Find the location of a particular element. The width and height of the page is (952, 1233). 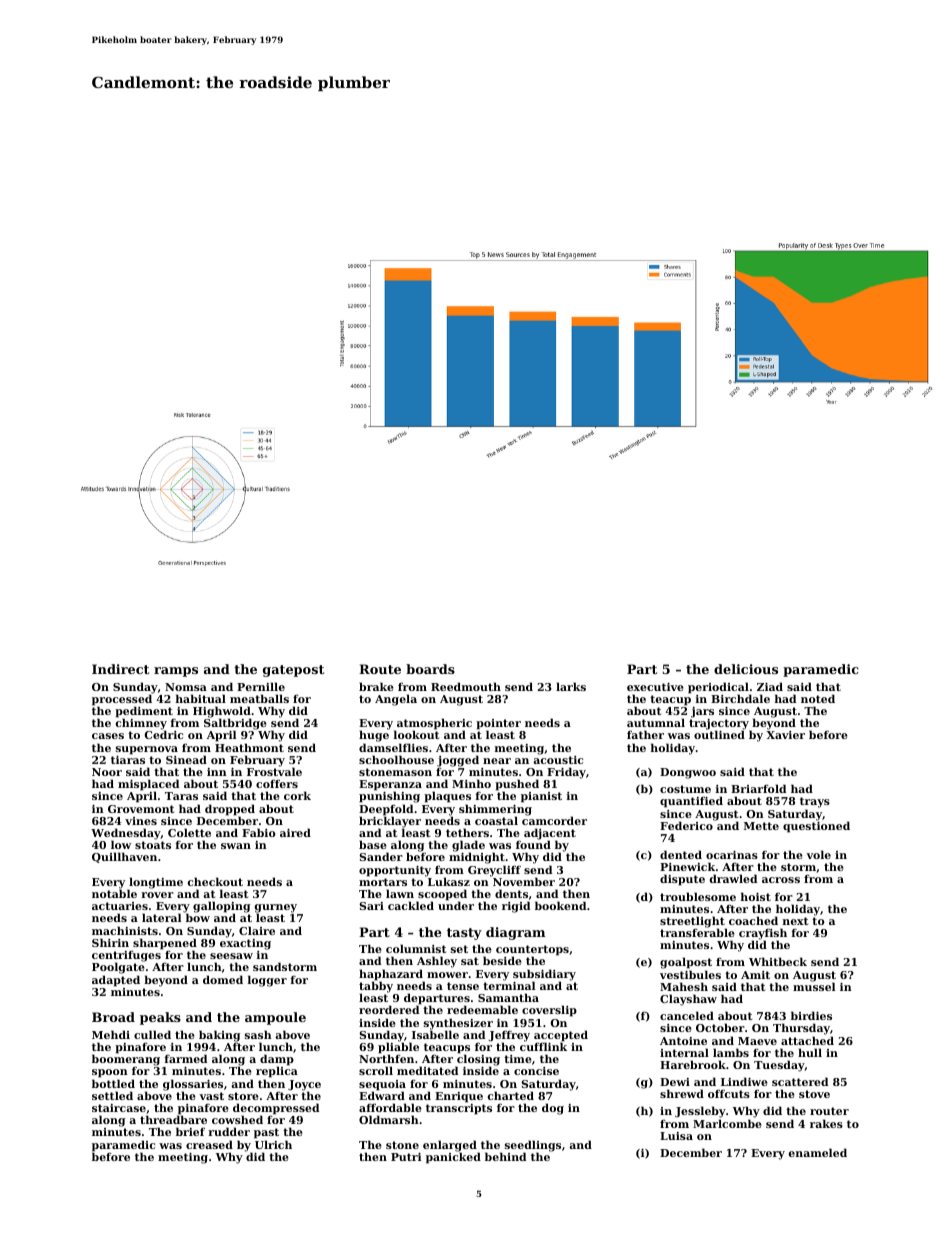

Ashley is located at coordinates (437, 962).
